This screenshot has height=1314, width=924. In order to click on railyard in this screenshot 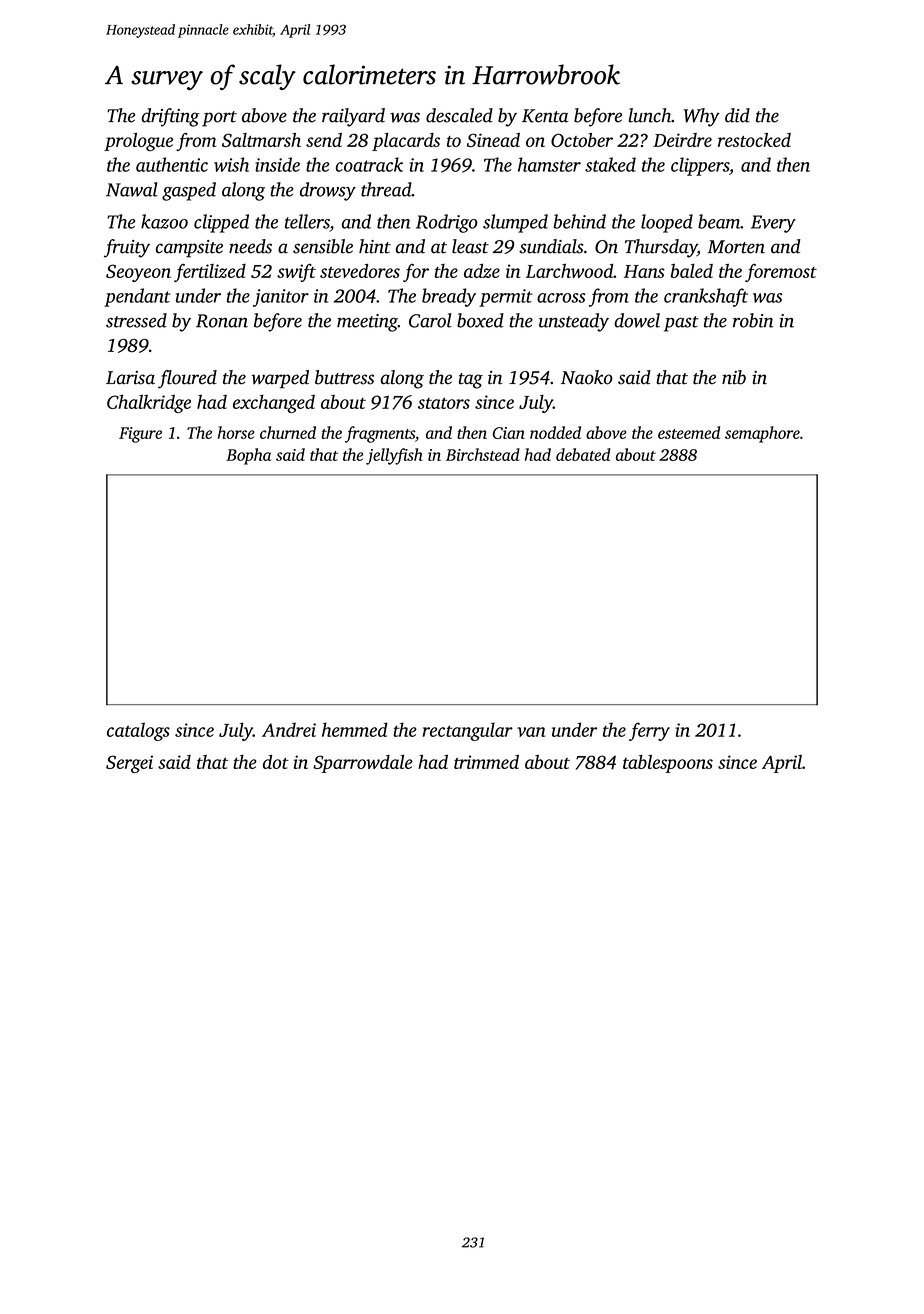, I will do `click(353, 117)`.
